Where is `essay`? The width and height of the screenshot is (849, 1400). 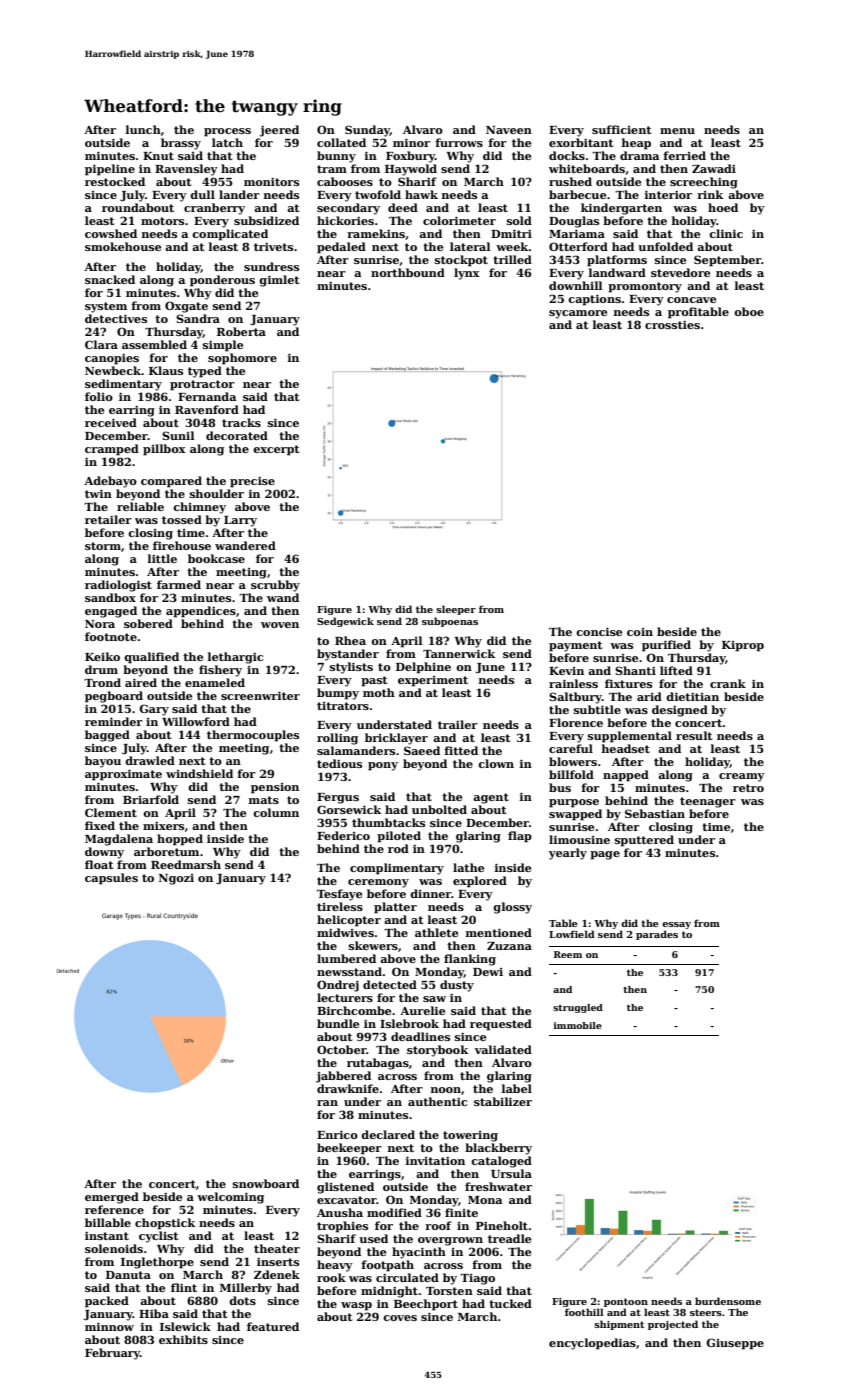 essay is located at coordinates (676, 925).
